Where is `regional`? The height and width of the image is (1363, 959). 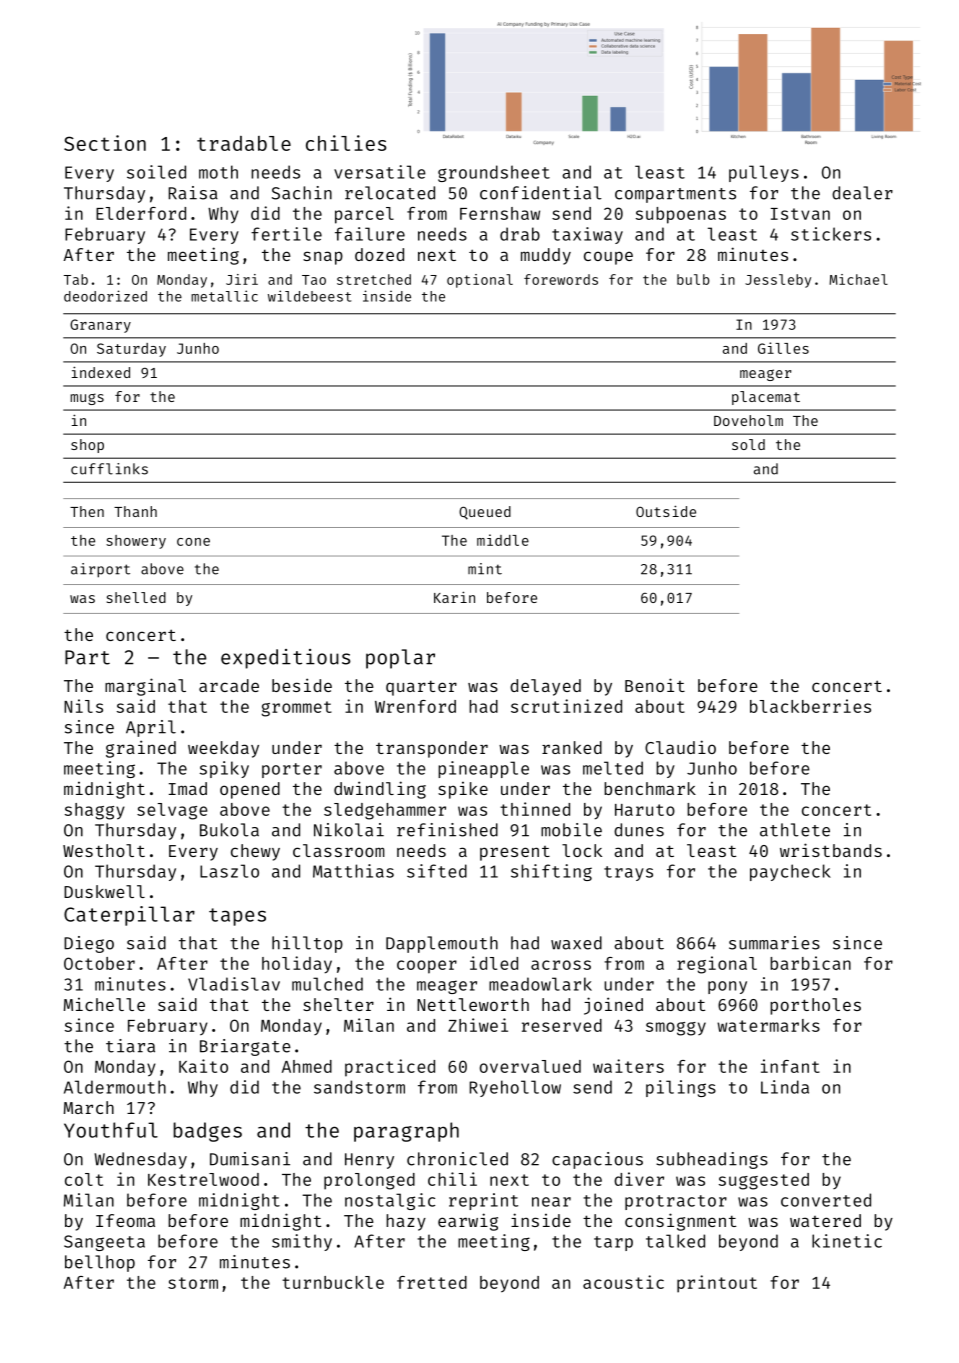 regional is located at coordinates (717, 965).
